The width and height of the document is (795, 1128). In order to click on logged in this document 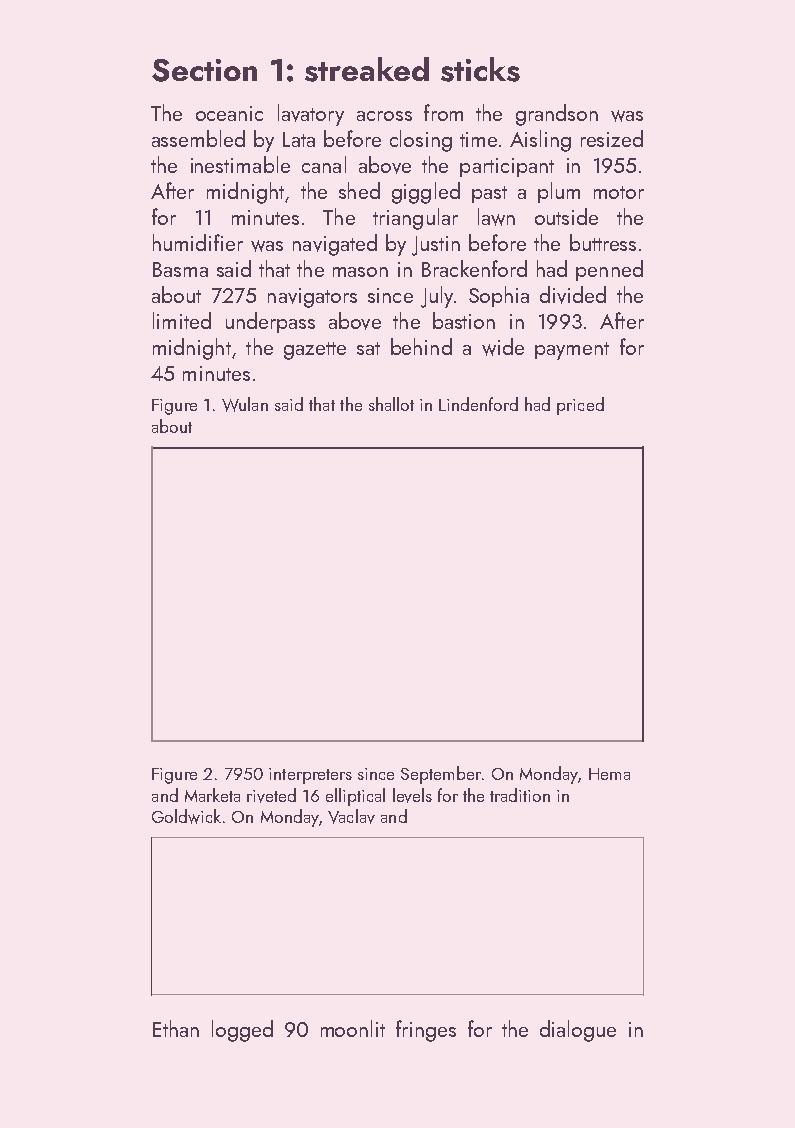, I will do `click(242, 1031)`.
